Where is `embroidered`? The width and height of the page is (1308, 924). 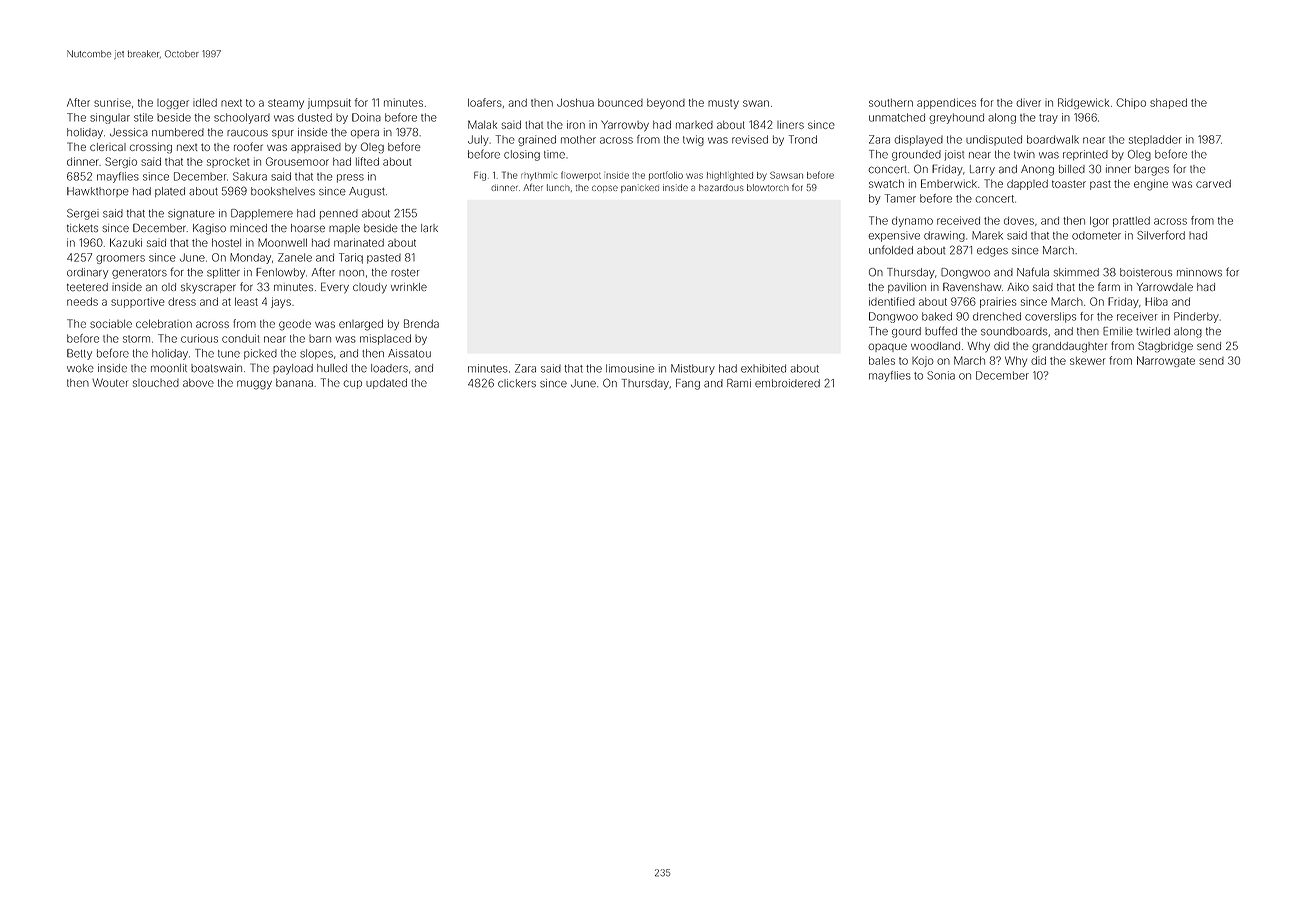
embroidered is located at coordinates (787, 383).
